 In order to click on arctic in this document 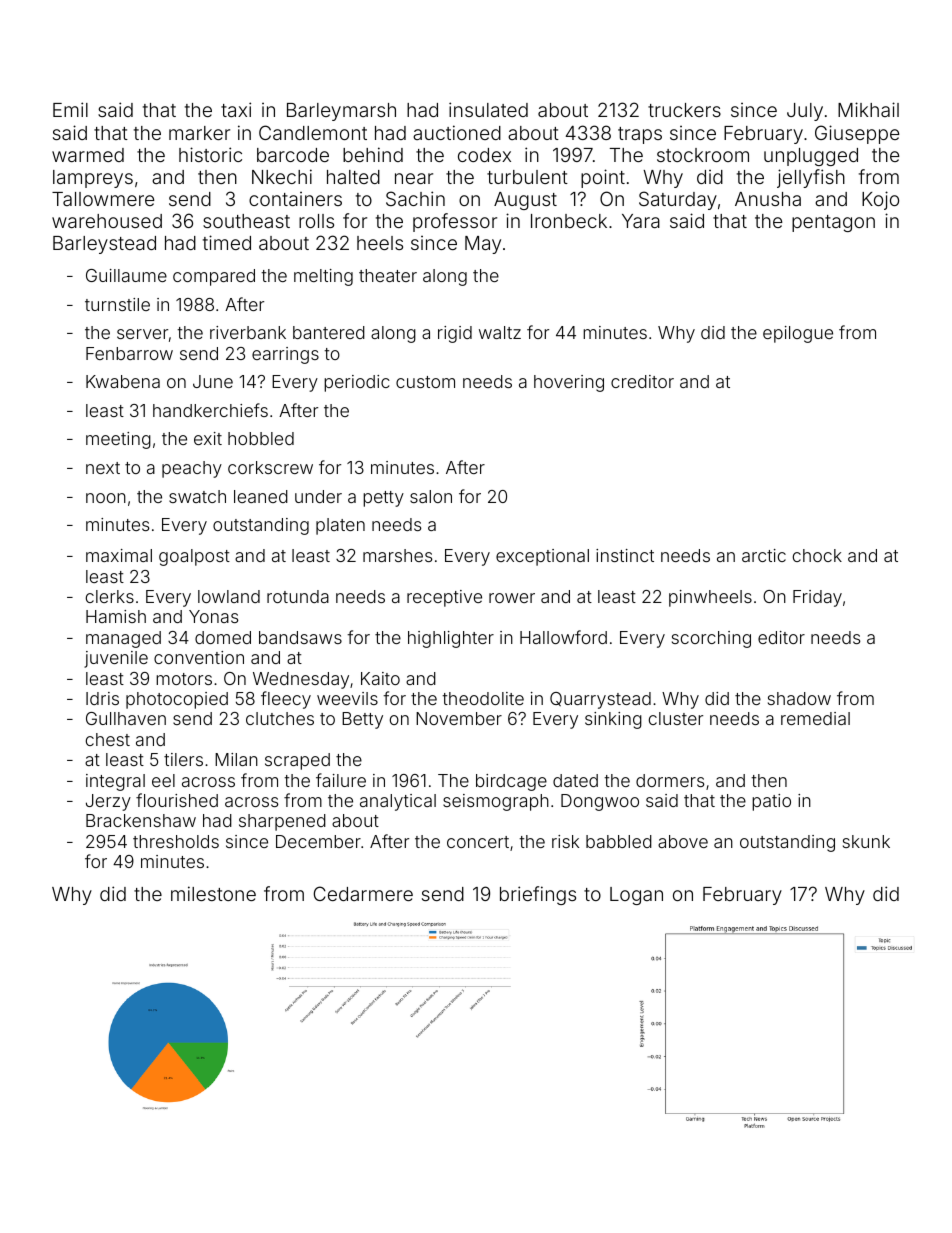, I will do `click(764, 555)`.
